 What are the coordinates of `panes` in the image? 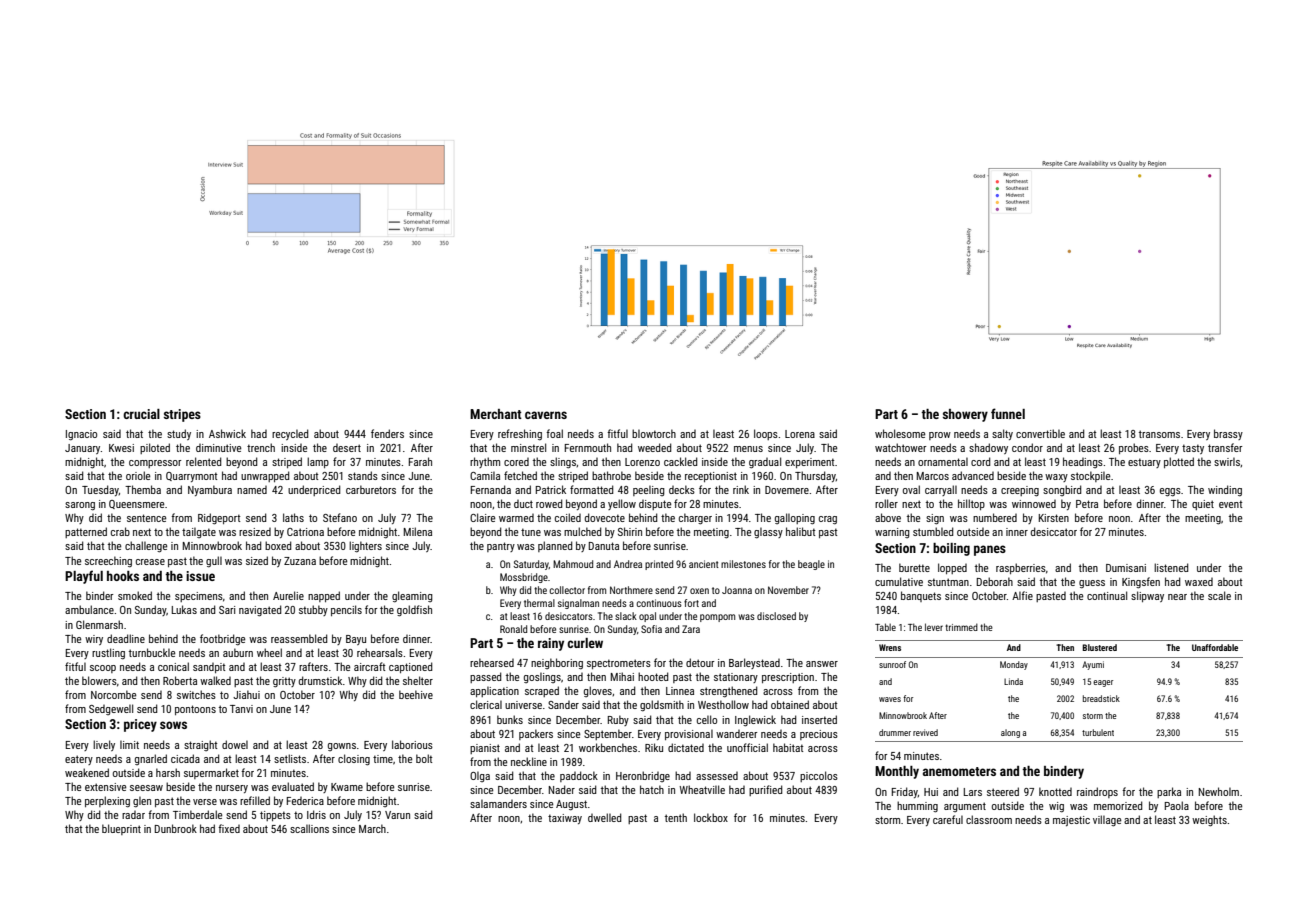 It's located at (990, 550).
